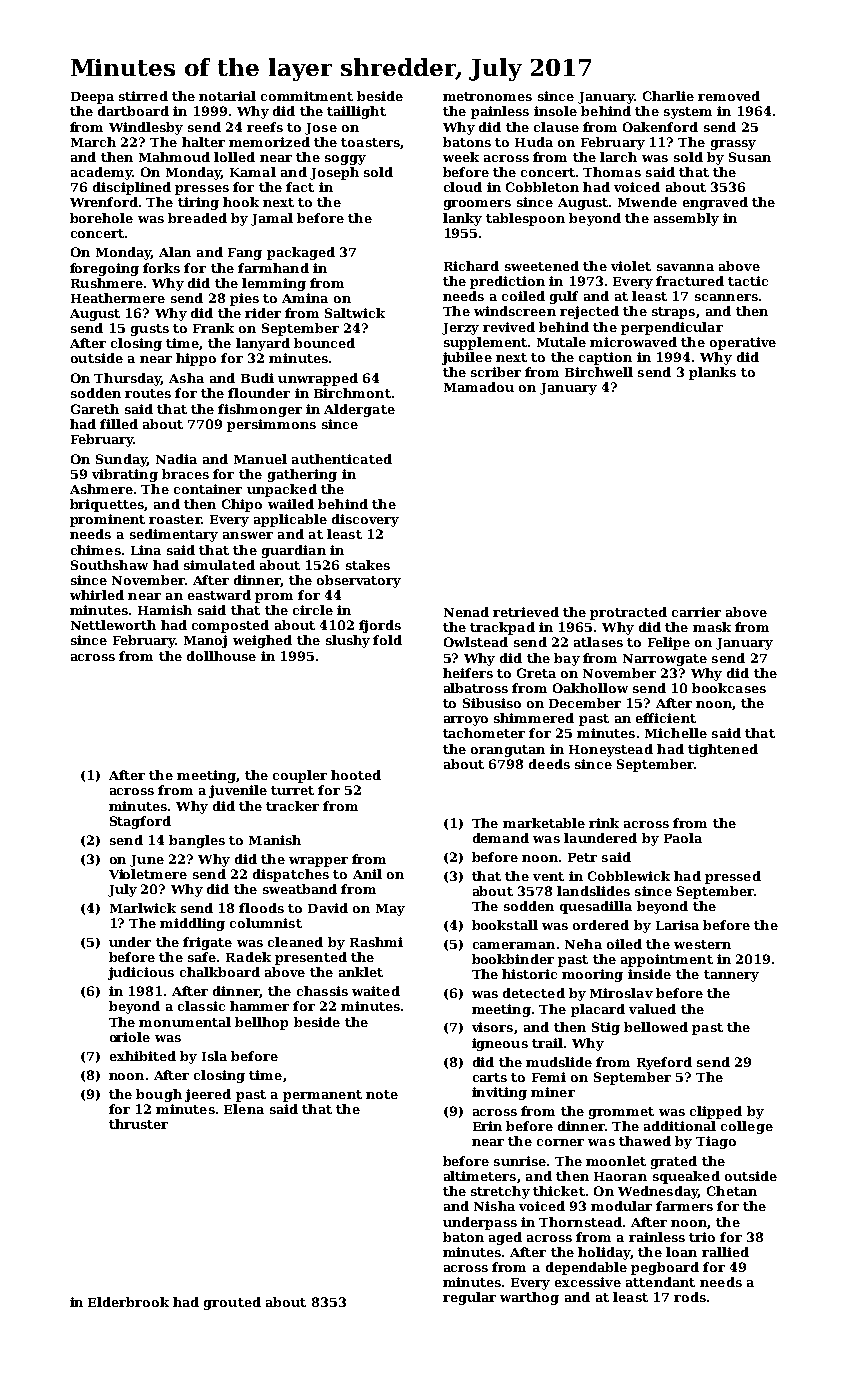 The width and height of the image is (849, 1400). I want to click on Elderbrook, so click(128, 1302).
